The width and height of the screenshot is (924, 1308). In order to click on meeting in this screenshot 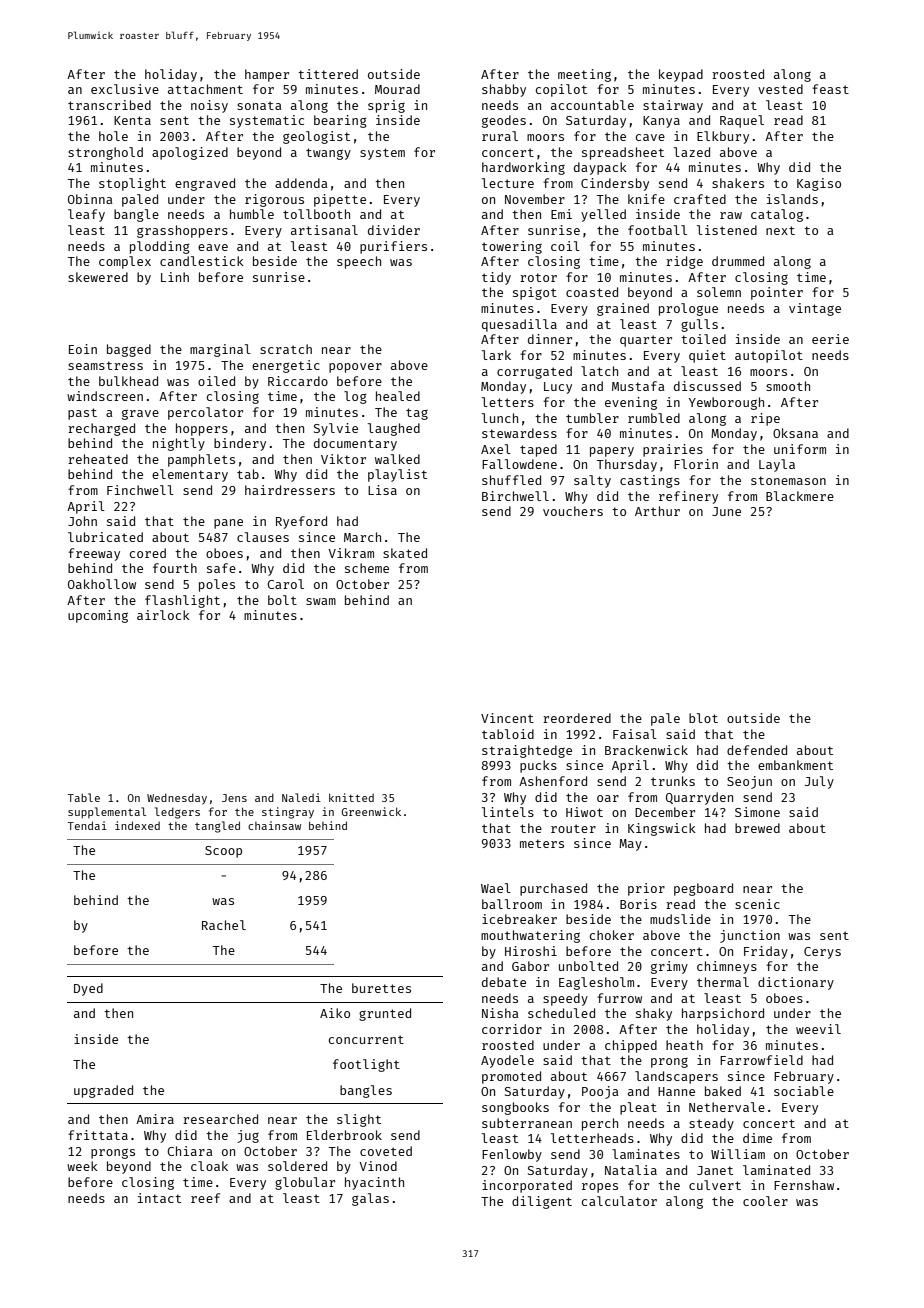, I will do `click(584, 75)`.
